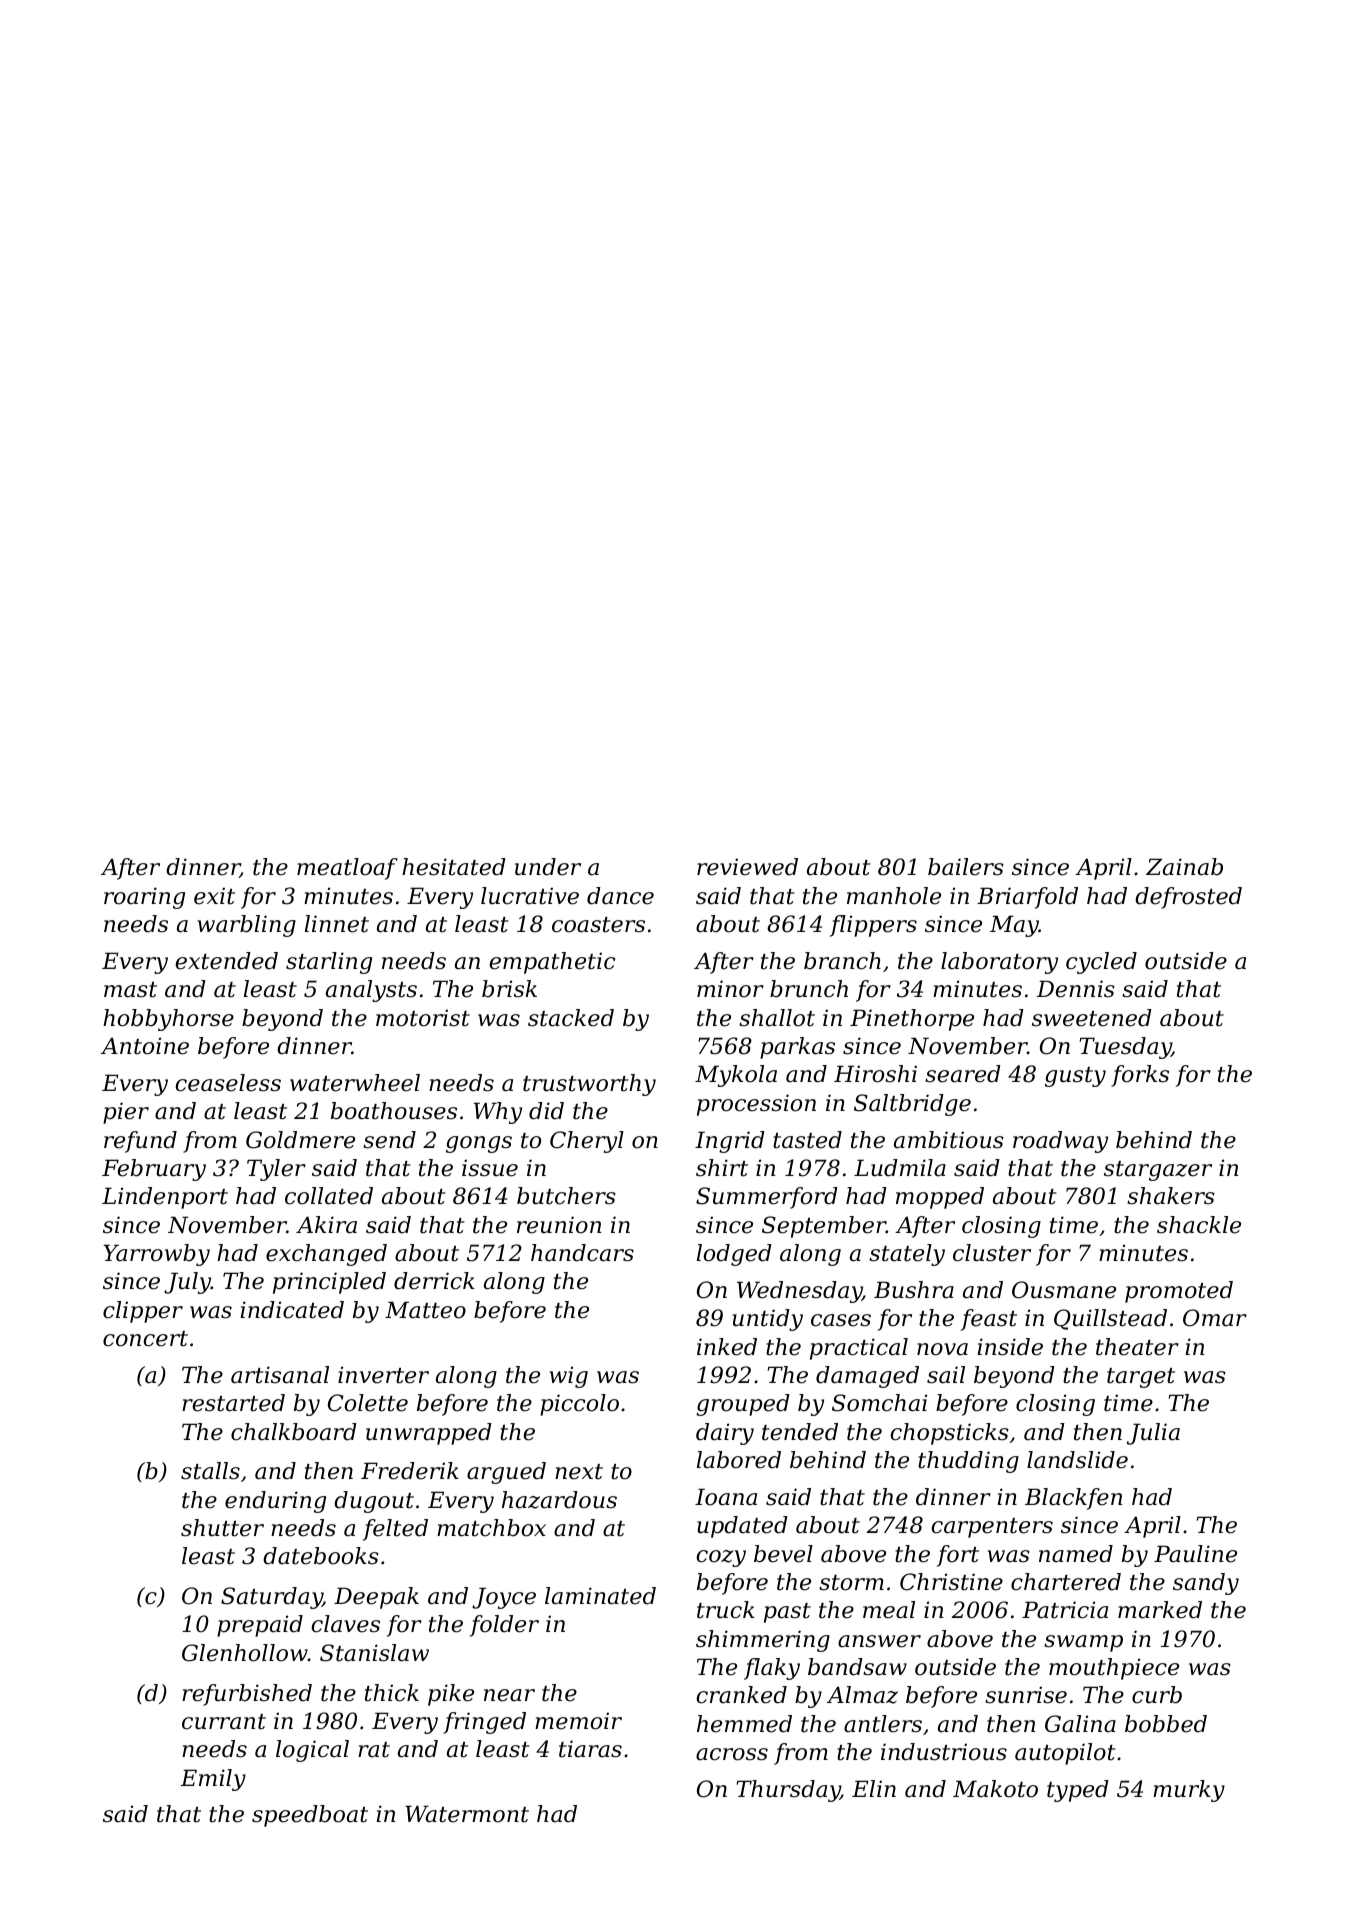 This screenshot has height=1928, width=1363. I want to click on Julia, so click(1153, 1434).
